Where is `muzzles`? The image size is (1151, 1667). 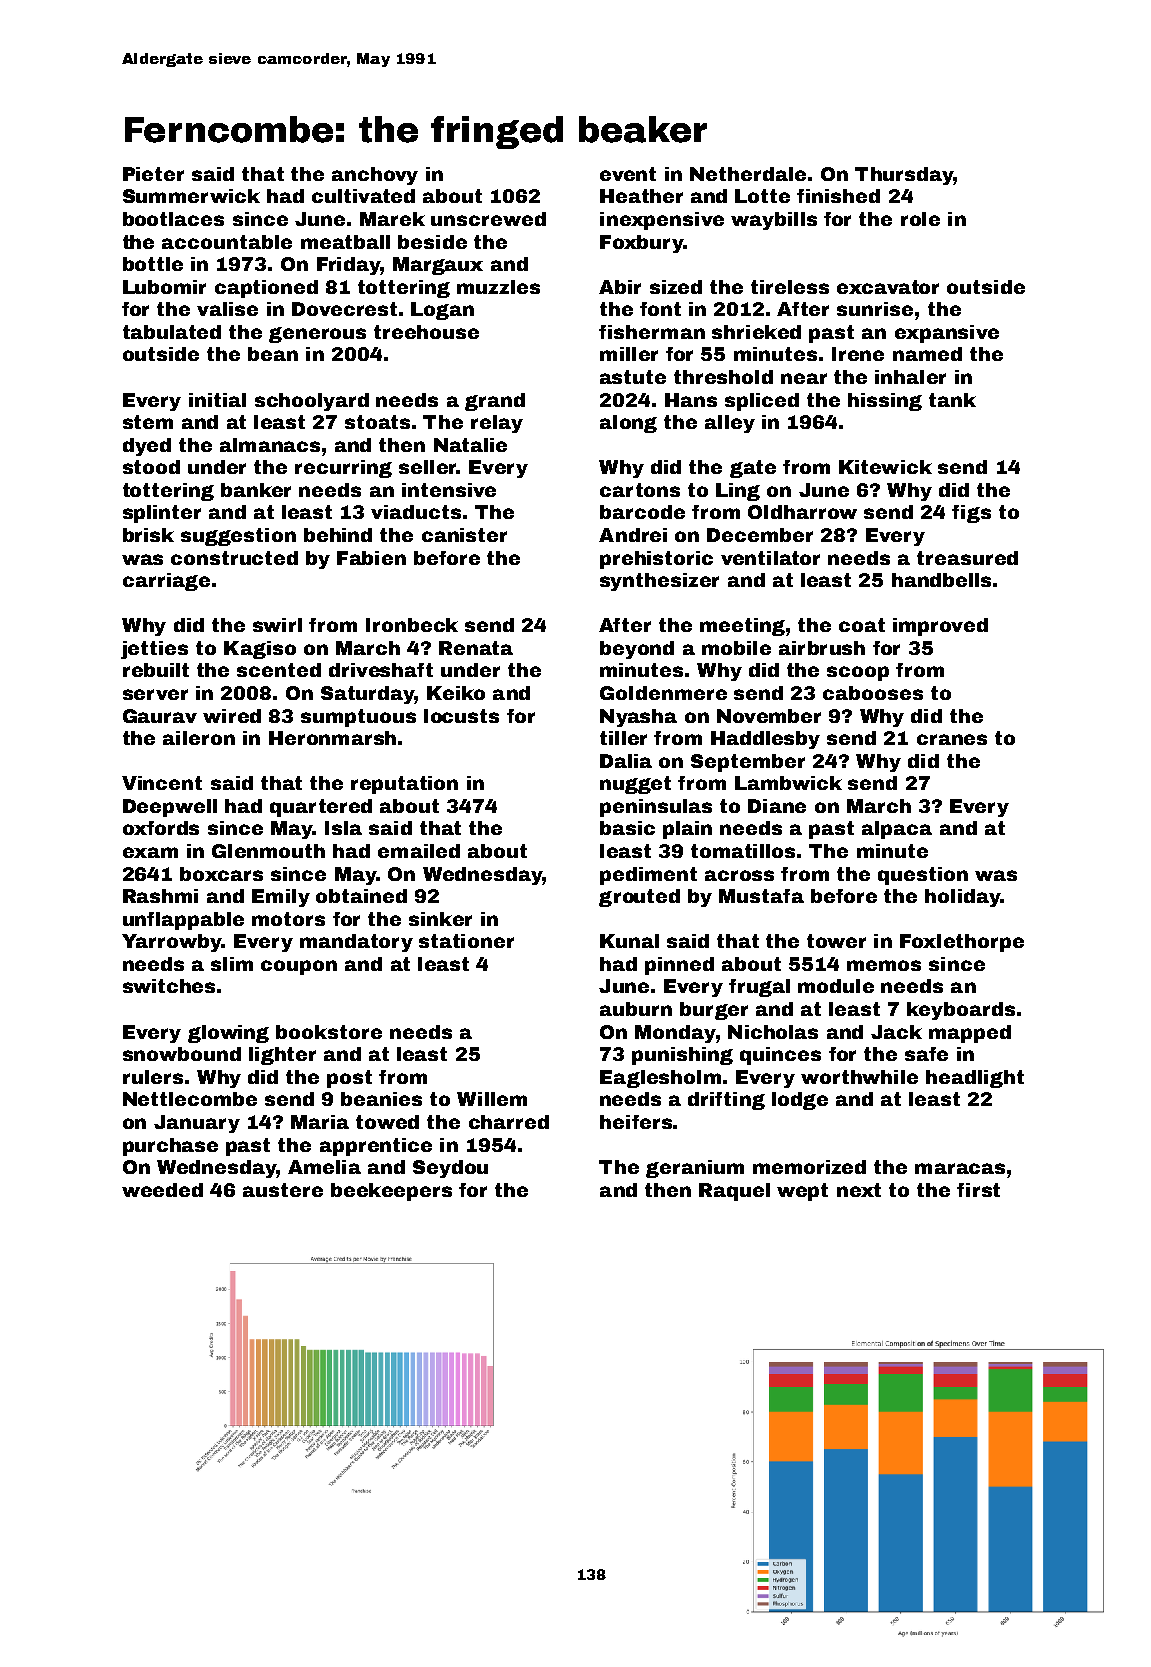
muzzles is located at coordinates (498, 287).
